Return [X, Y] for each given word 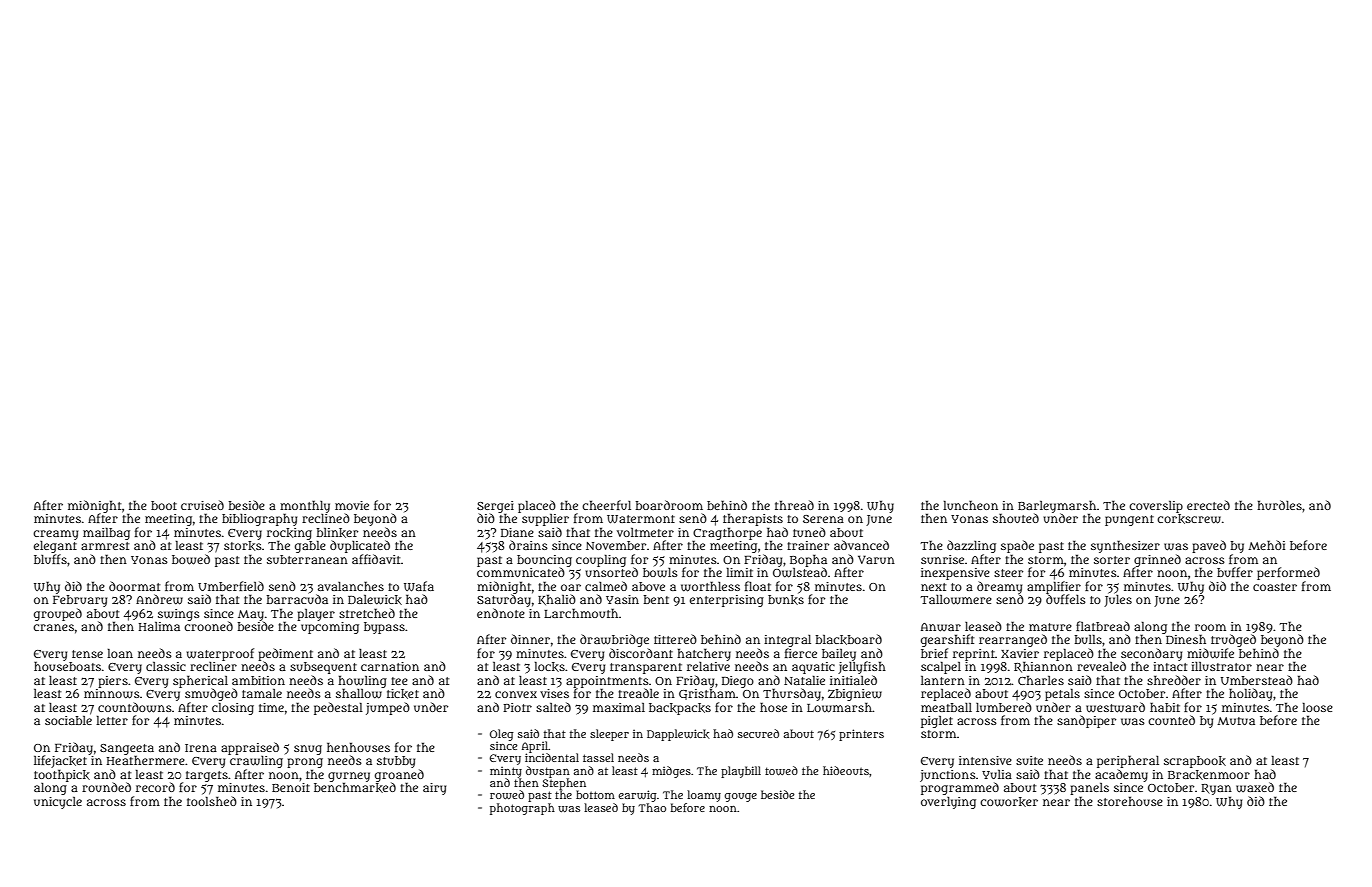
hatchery [704, 654]
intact [1170, 666]
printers [861, 735]
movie [352, 505]
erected [1208, 505]
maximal [619, 707]
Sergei [495, 507]
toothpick [62, 775]
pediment [285, 654]
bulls [1088, 639]
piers [113, 682]
